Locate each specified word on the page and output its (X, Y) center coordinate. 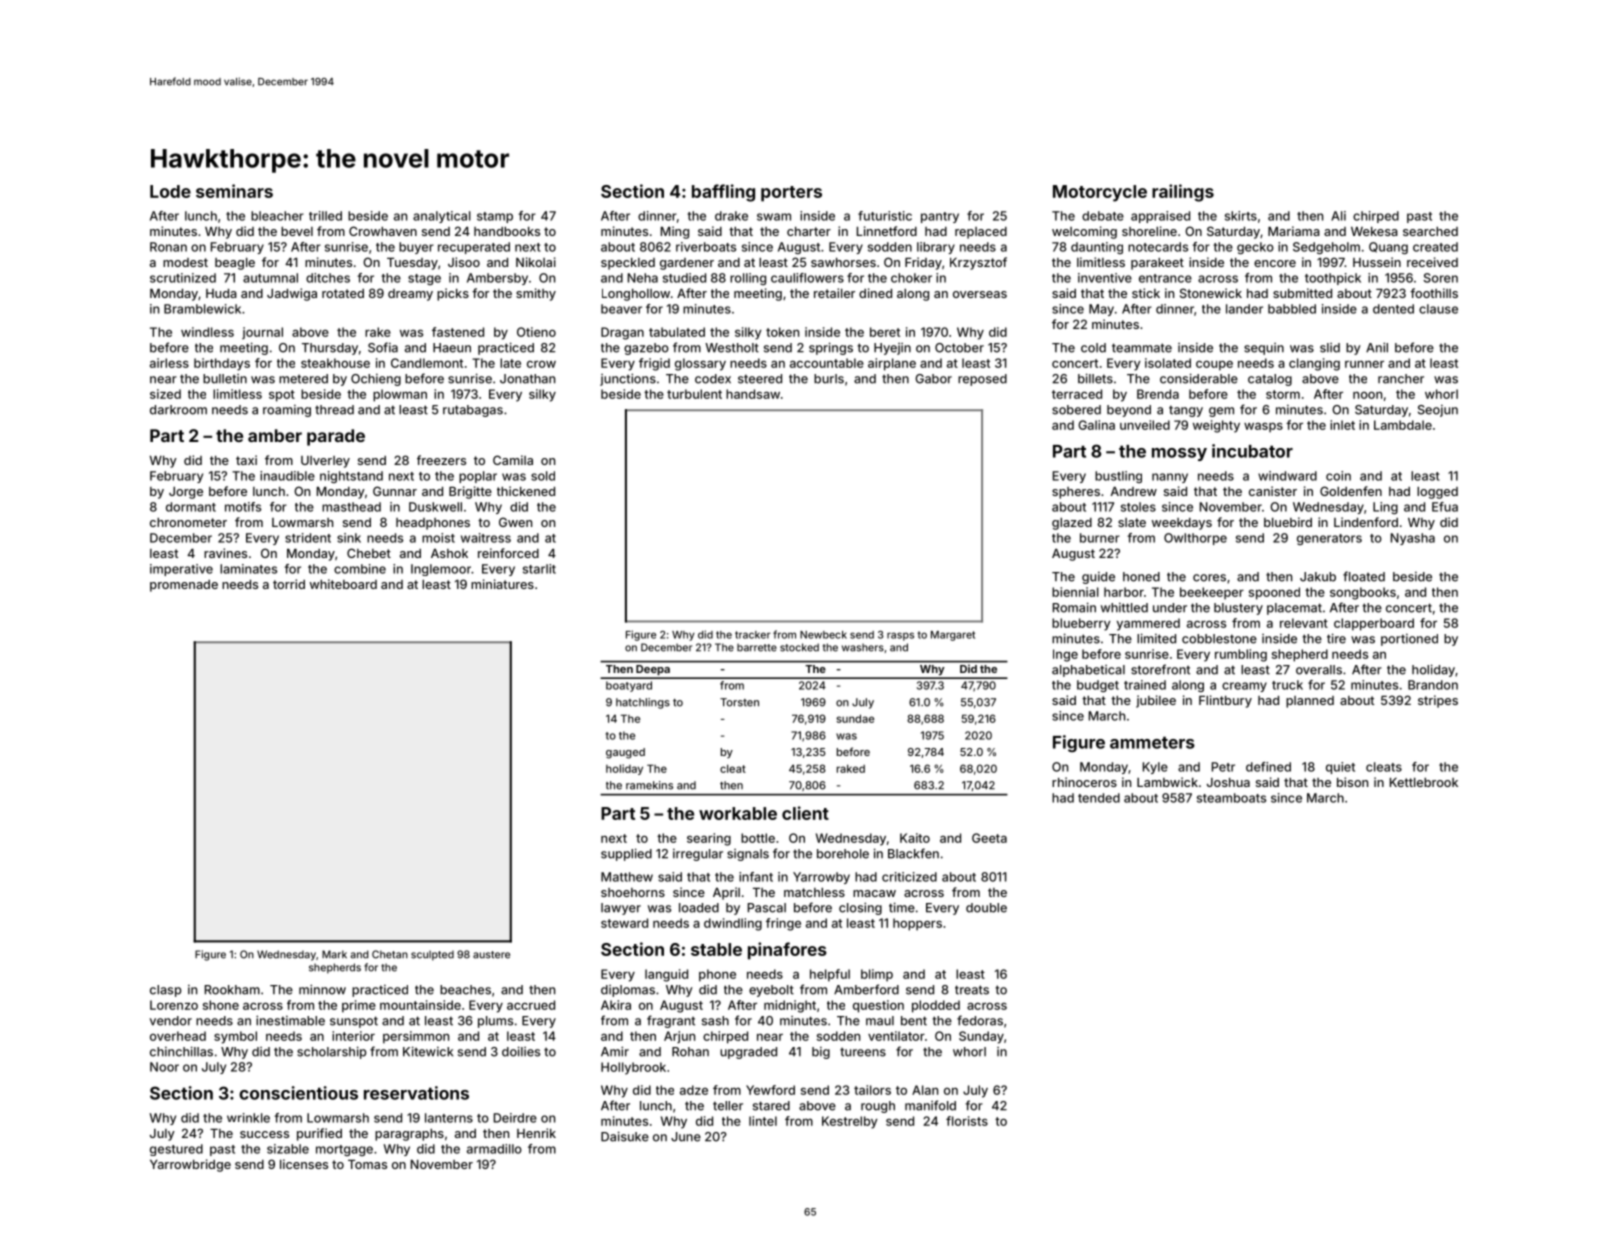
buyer (416, 248)
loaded (699, 908)
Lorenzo (174, 1005)
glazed (1072, 524)
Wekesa (1374, 231)
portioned (1409, 640)
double (986, 908)
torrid (289, 584)
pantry (940, 217)
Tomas (367, 1164)
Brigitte (470, 492)
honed (1141, 577)
